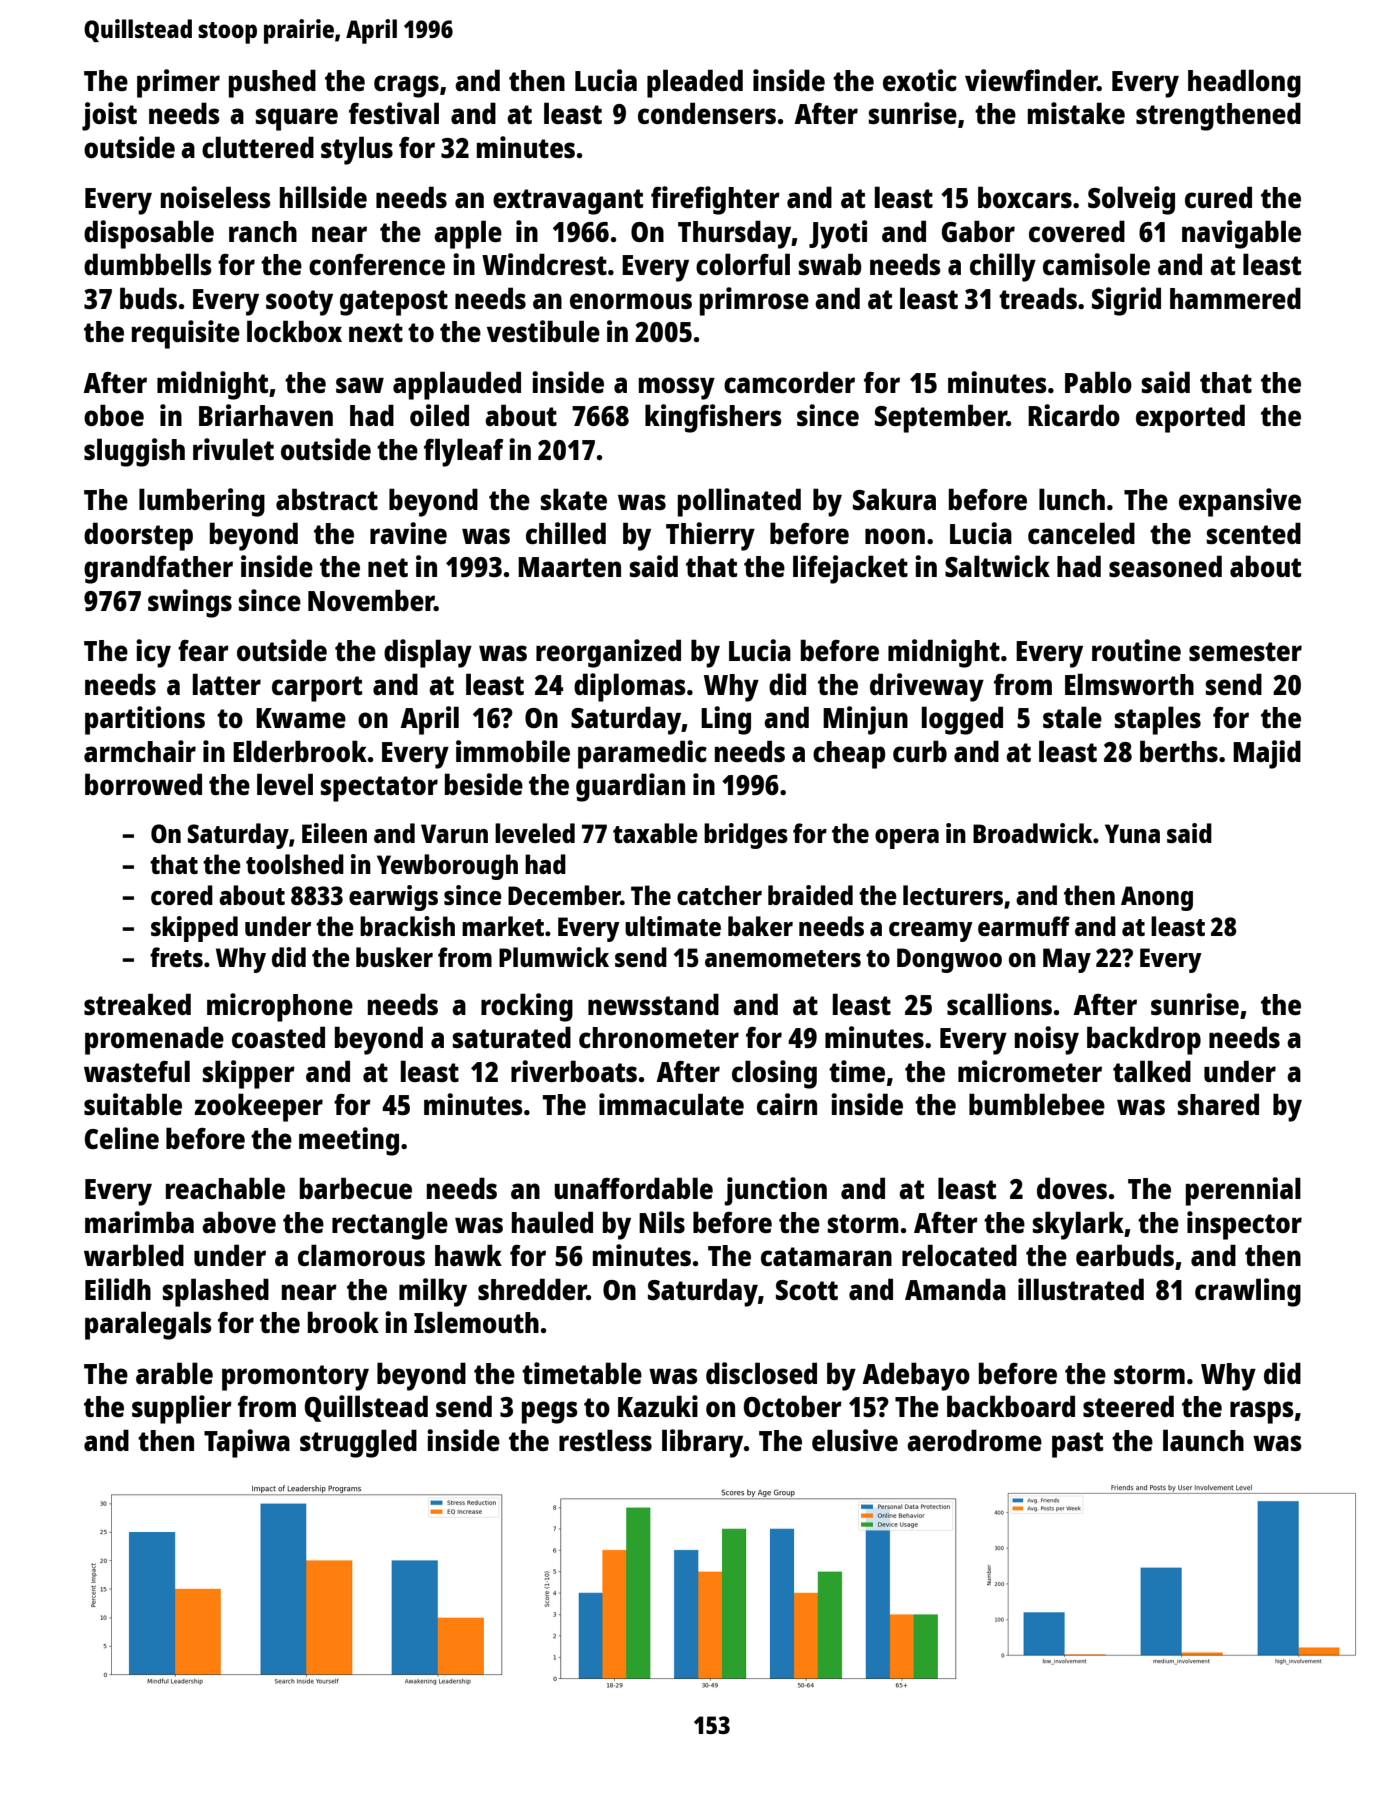  I want to click on anemometers, so click(783, 958).
